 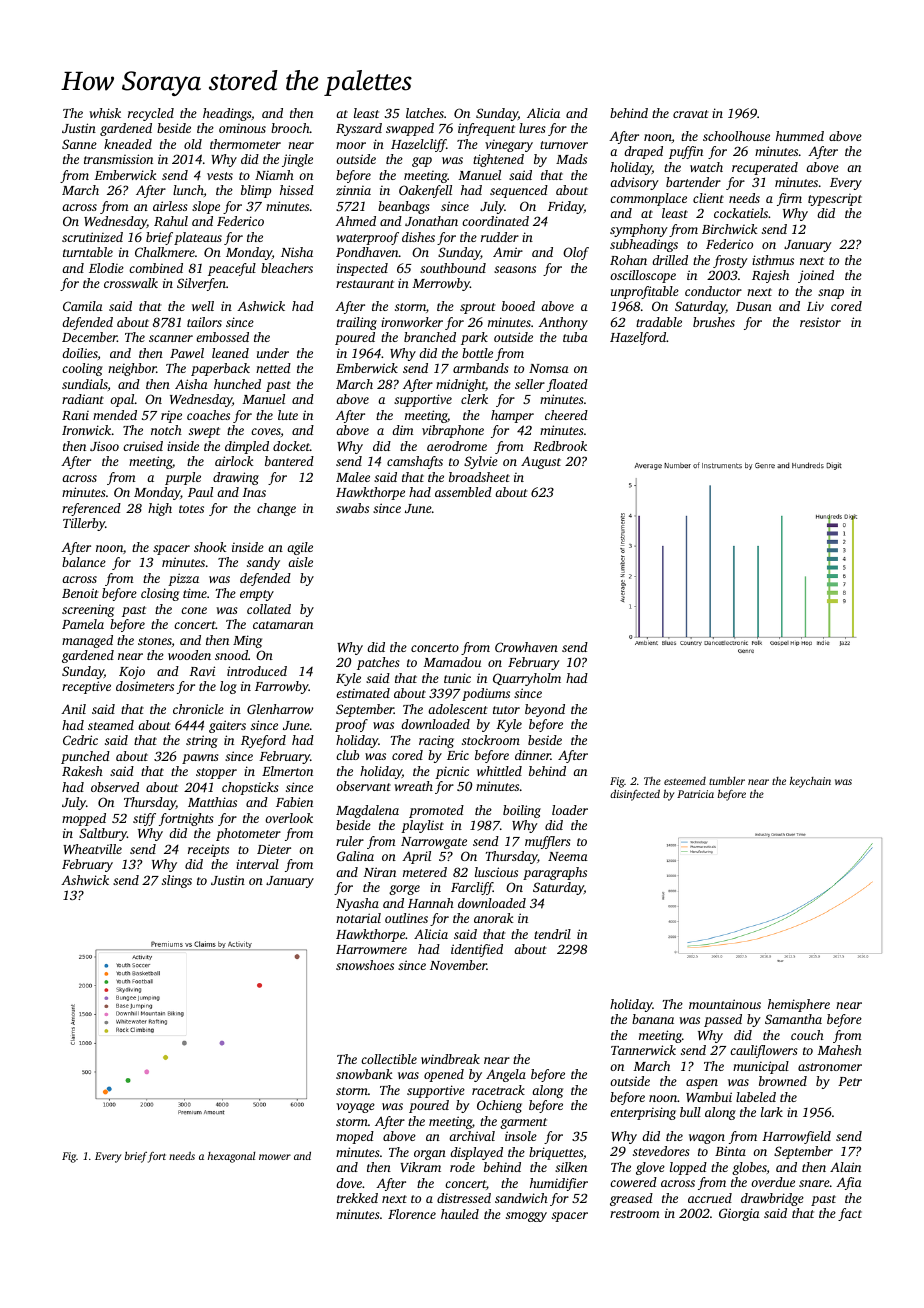 What do you see at coordinates (453, 268) in the page?
I see `southbound` at bounding box center [453, 268].
